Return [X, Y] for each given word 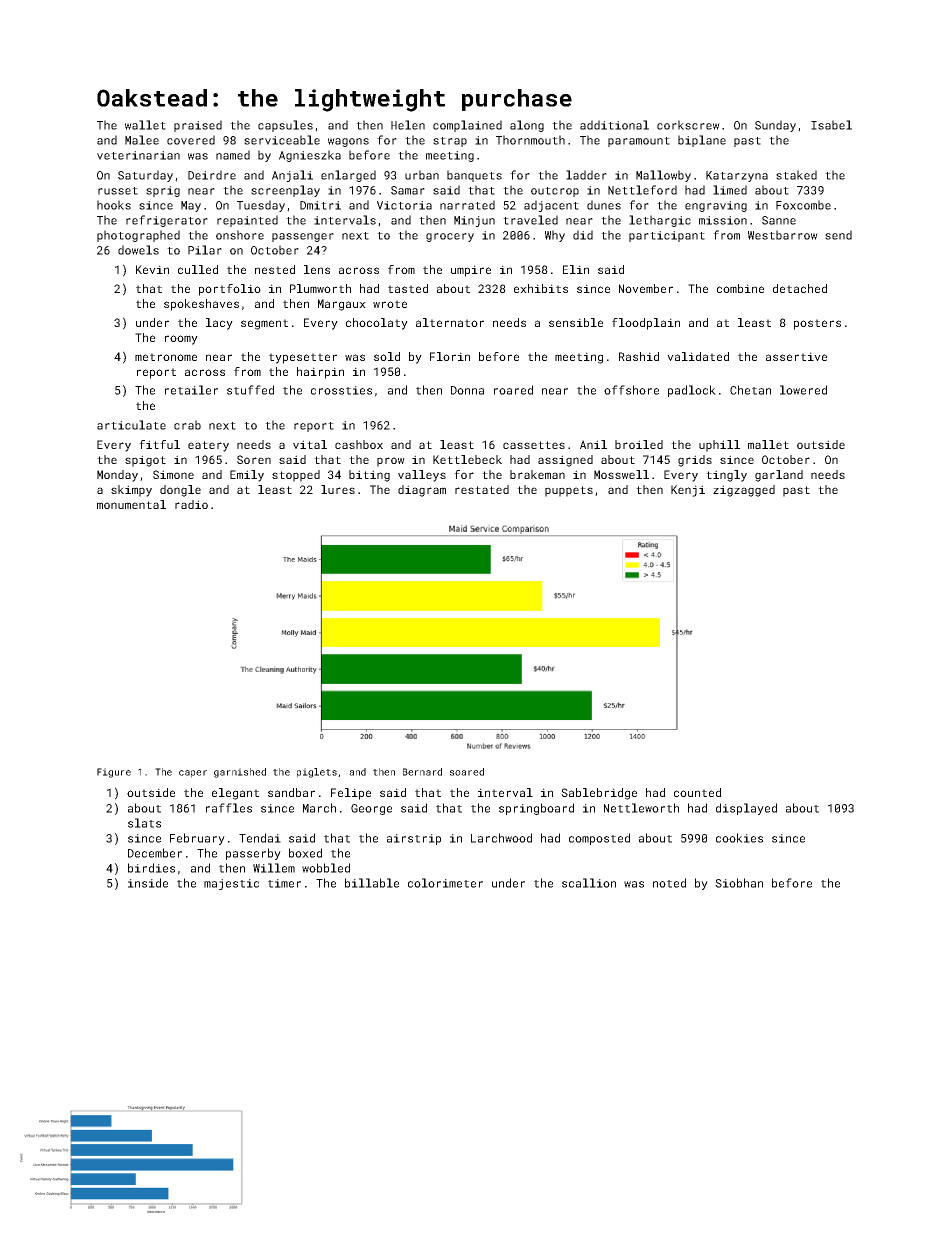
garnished [240, 773]
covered [191, 140]
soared [467, 772]
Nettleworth [641, 808]
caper [193, 774]
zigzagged [744, 491]
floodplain [646, 324]
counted [697, 792]
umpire [471, 271]
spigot [145, 461]
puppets [569, 491]
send [838, 235]
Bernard [422, 772]
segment [264, 324]
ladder [586, 175]
